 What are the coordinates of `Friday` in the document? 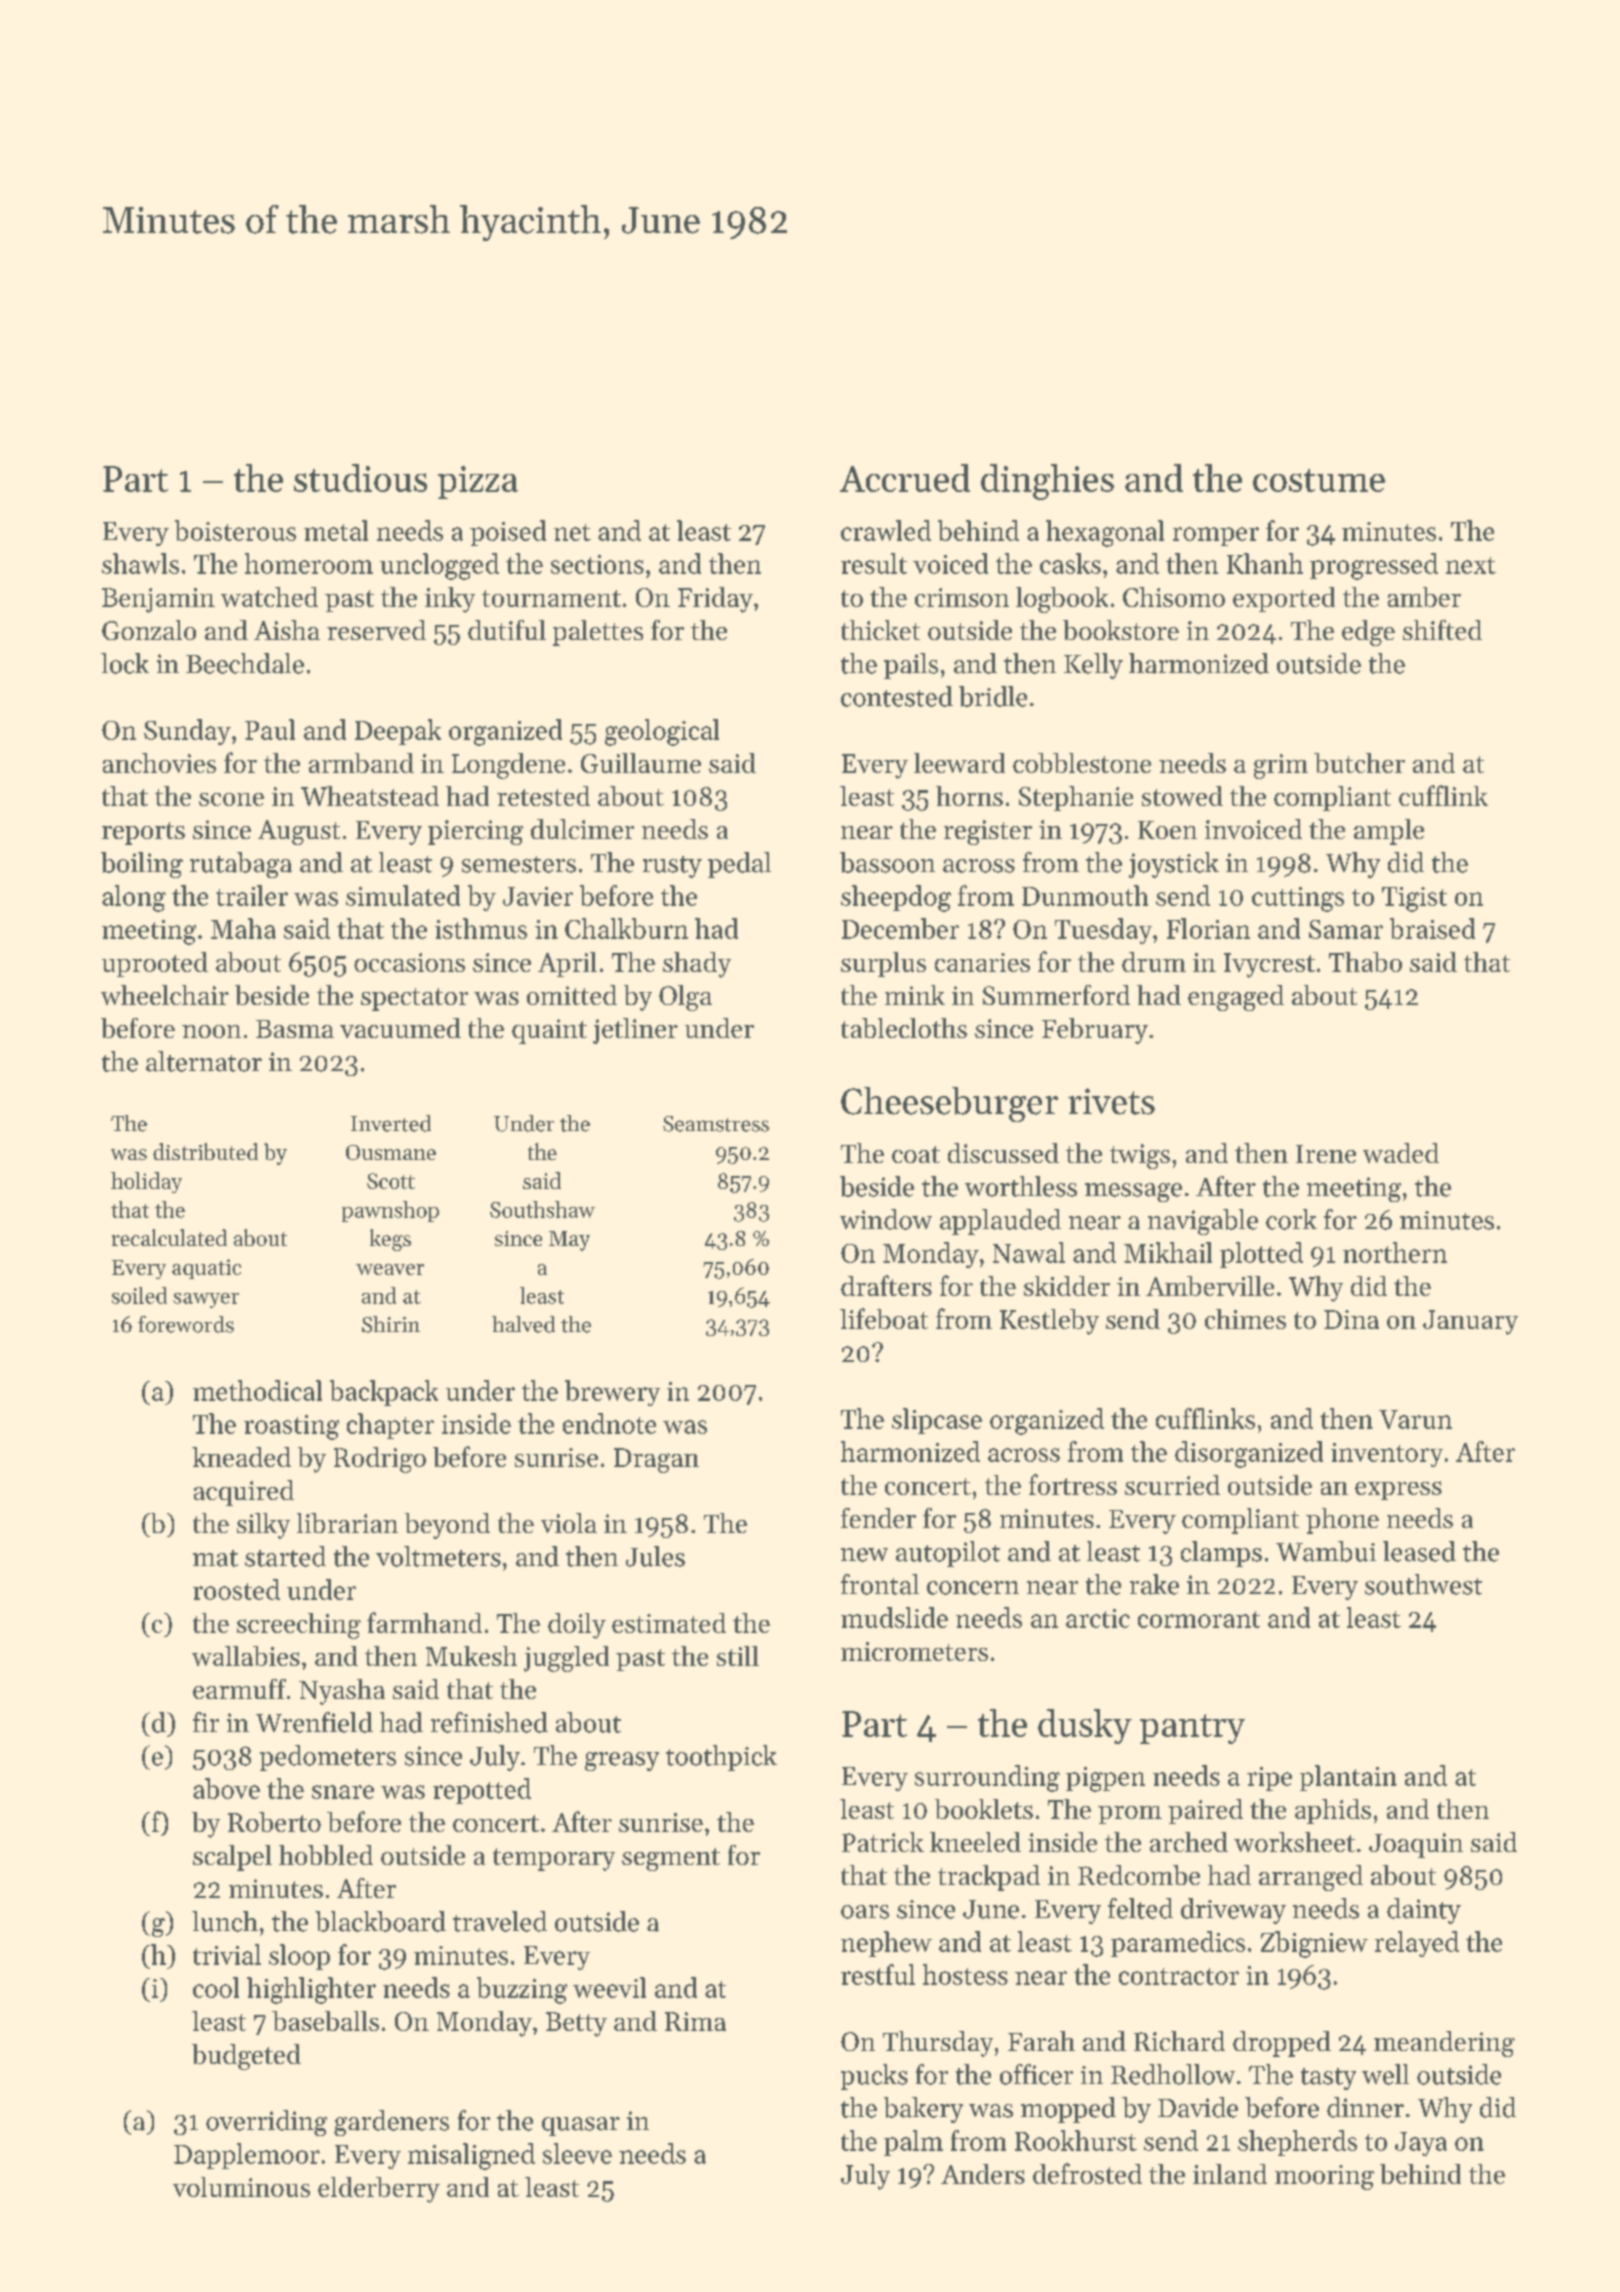 It's located at (715, 600).
